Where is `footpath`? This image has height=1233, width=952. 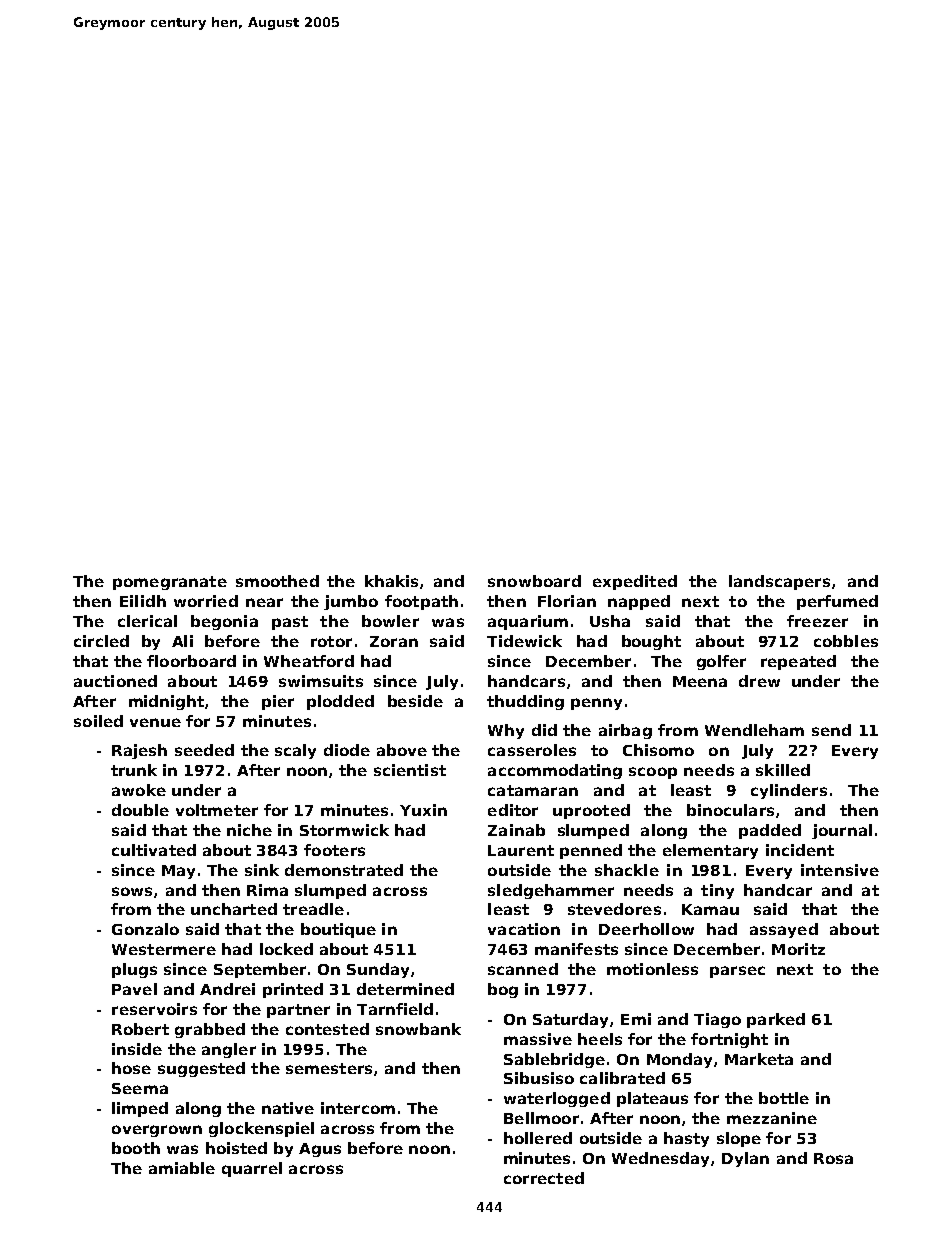 footpath is located at coordinates (421, 602).
